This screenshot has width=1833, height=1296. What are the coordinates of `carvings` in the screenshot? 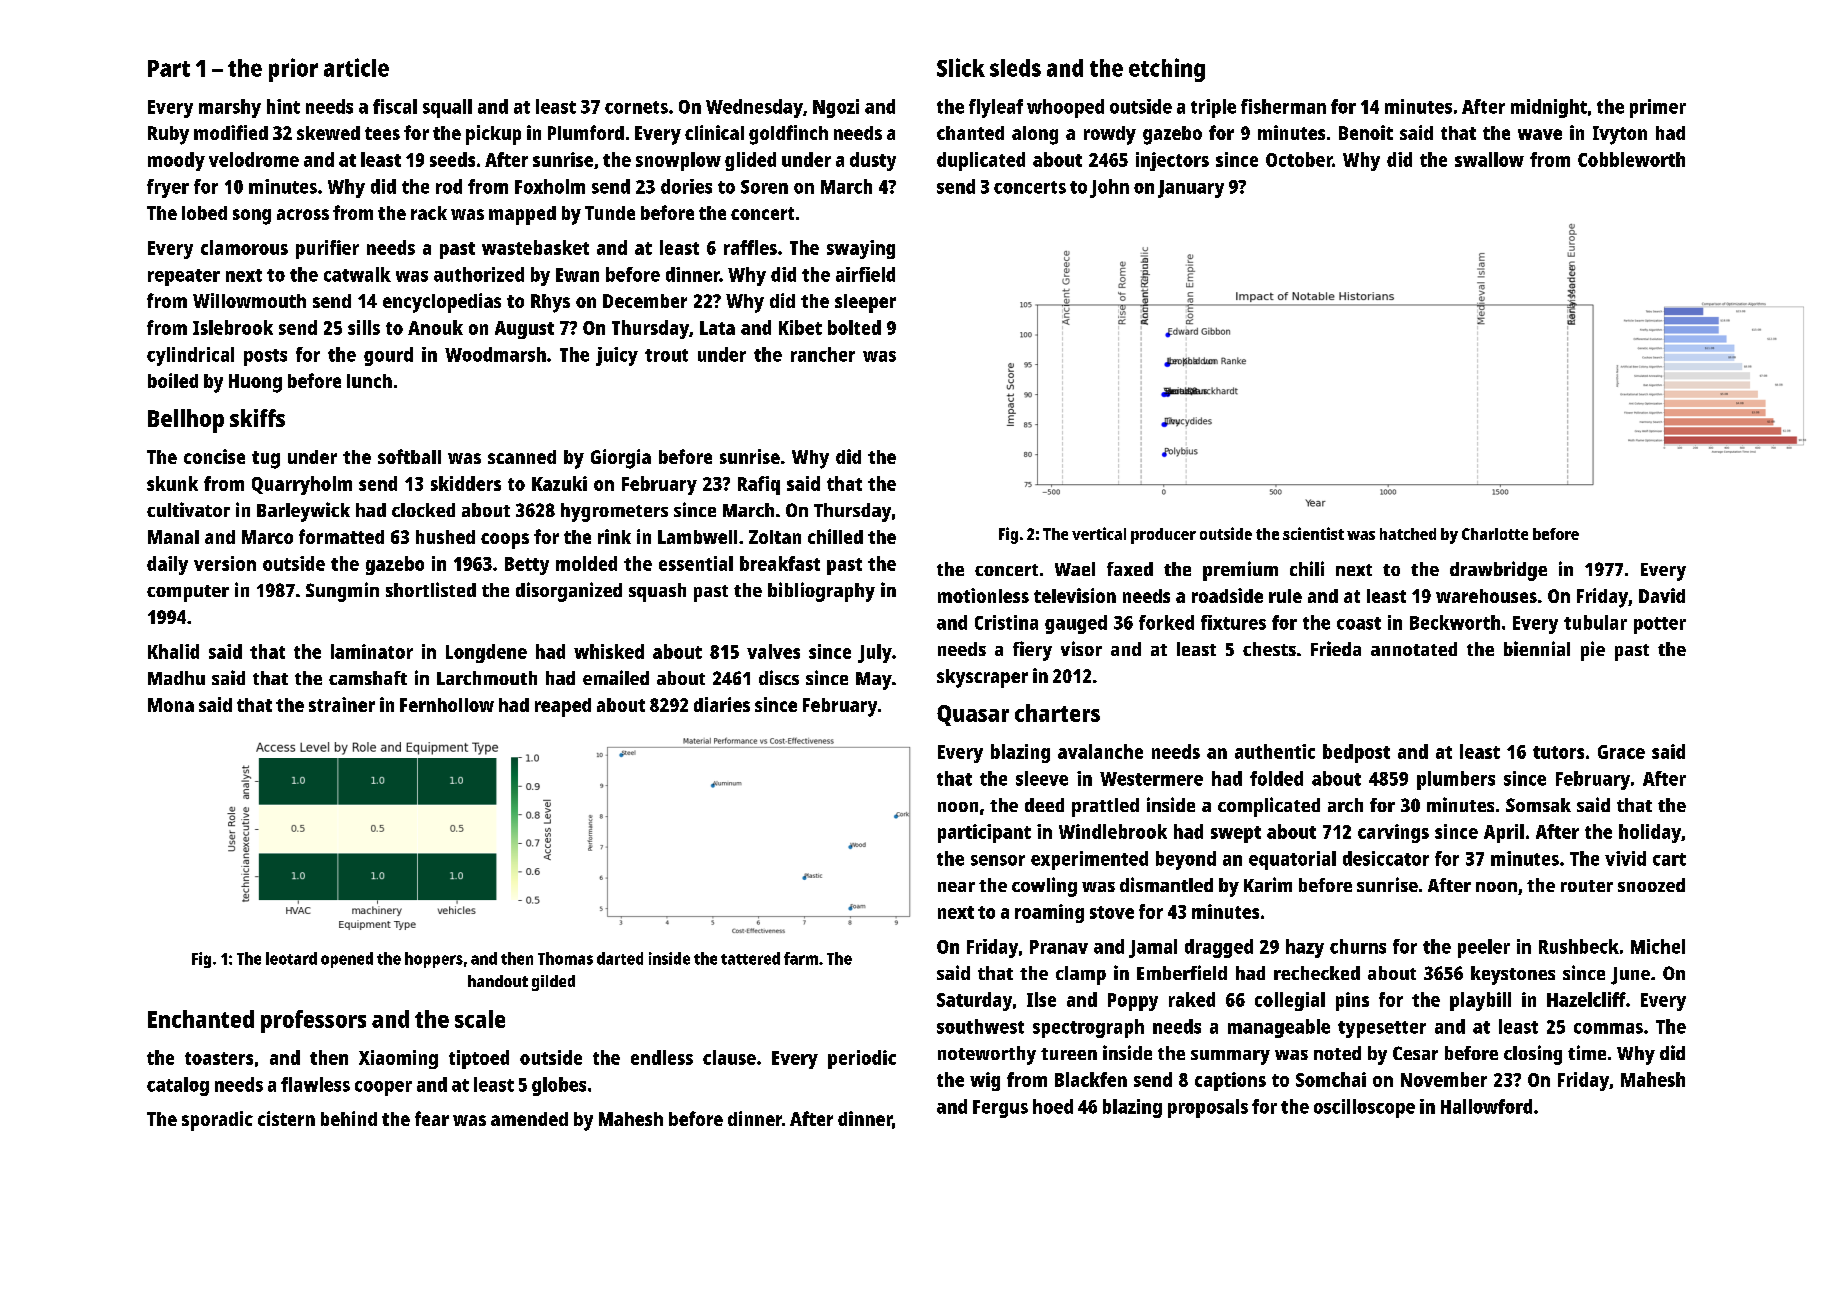 It's located at (1393, 833).
